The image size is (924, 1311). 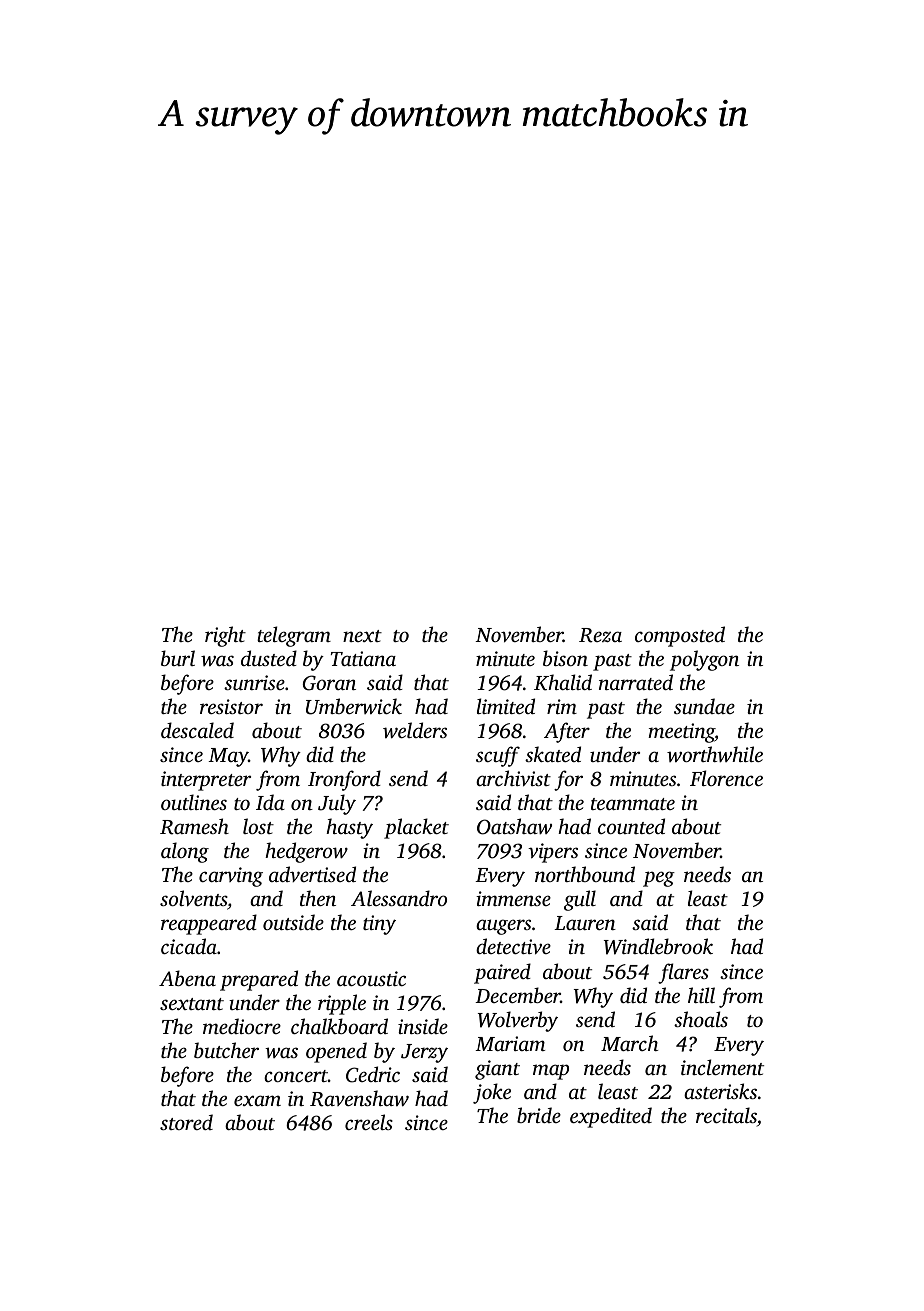 What do you see at coordinates (600, 635) in the image?
I see `Reza` at bounding box center [600, 635].
